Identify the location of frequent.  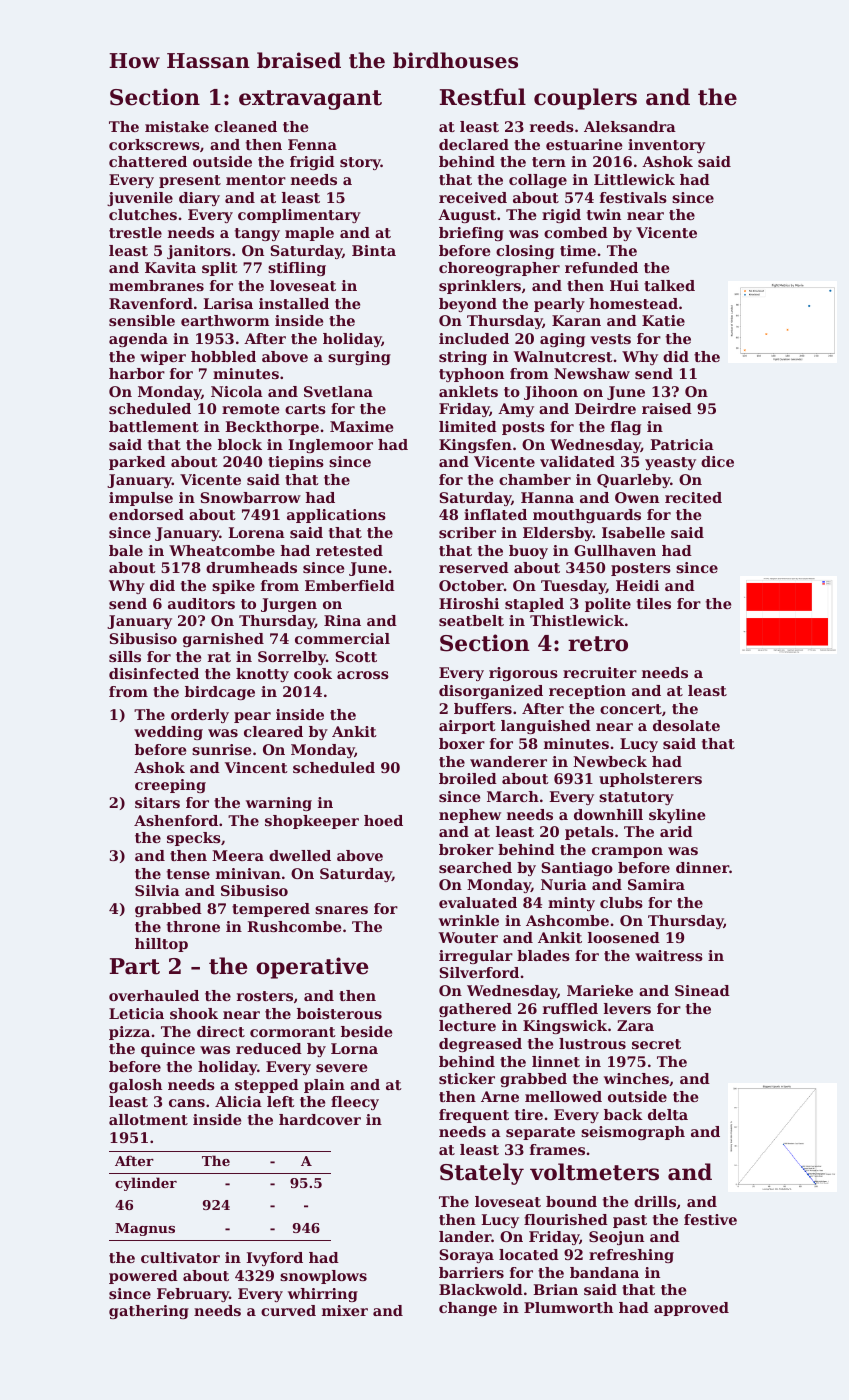
(474, 1116).
